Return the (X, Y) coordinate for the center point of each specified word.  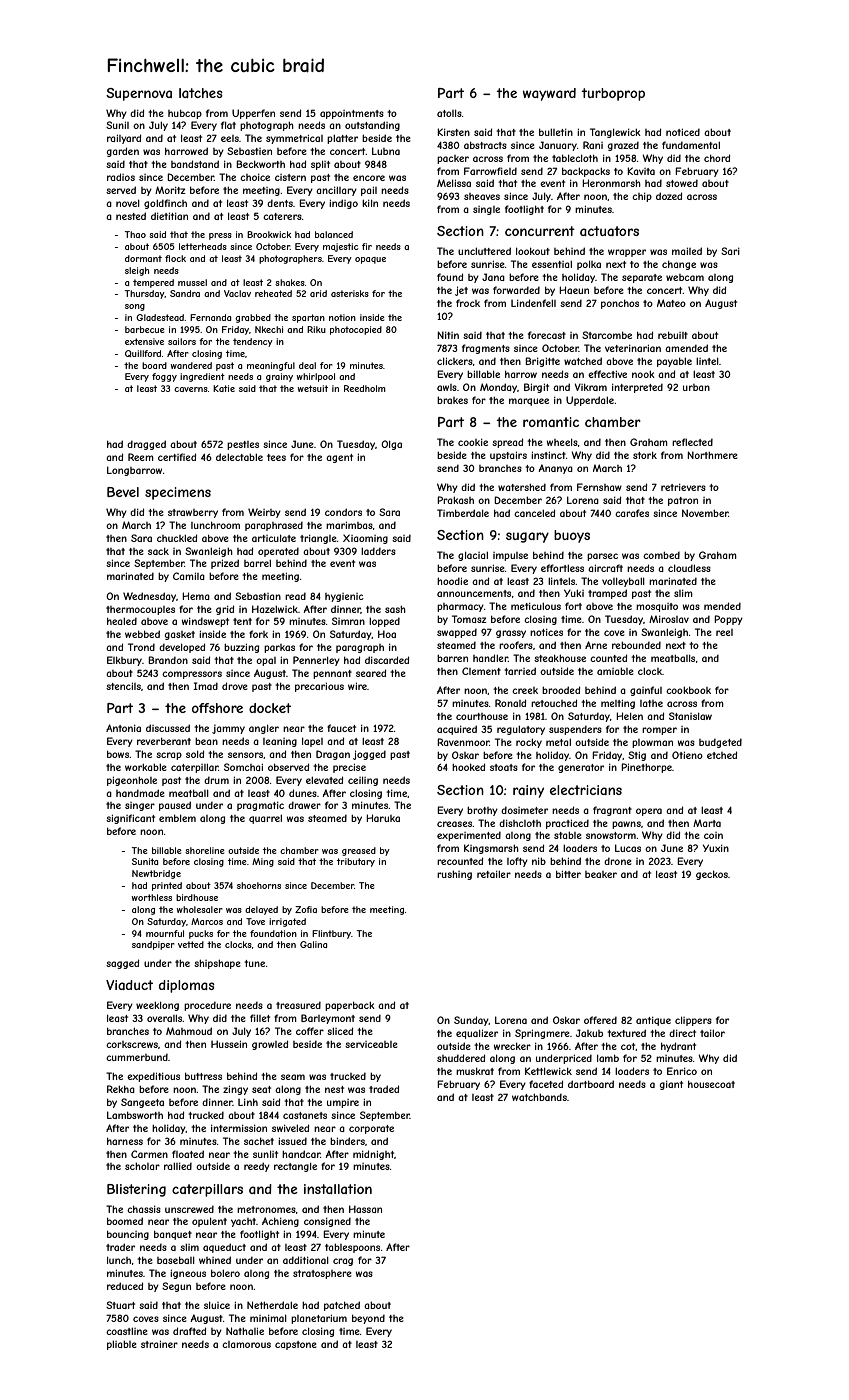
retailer (494, 874)
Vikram (591, 387)
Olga (391, 445)
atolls (449, 113)
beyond (368, 1319)
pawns (626, 825)
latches (201, 93)
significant (130, 819)
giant (671, 1085)
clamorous (246, 1344)
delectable (239, 457)
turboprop (613, 94)
